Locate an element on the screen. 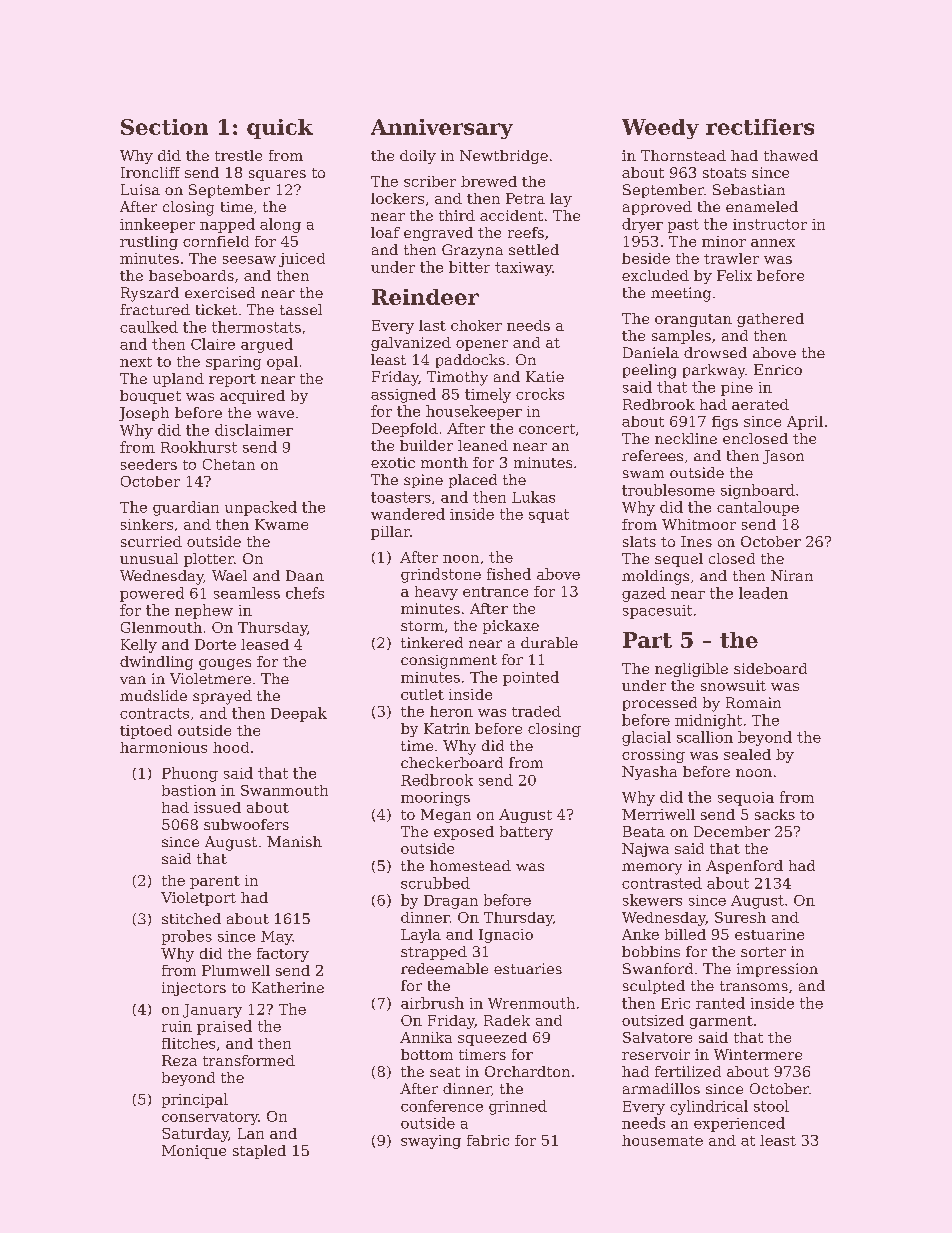 The width and height of the screenshot is (952, 1233). snowsuit is located at coordinates (733, 685).
